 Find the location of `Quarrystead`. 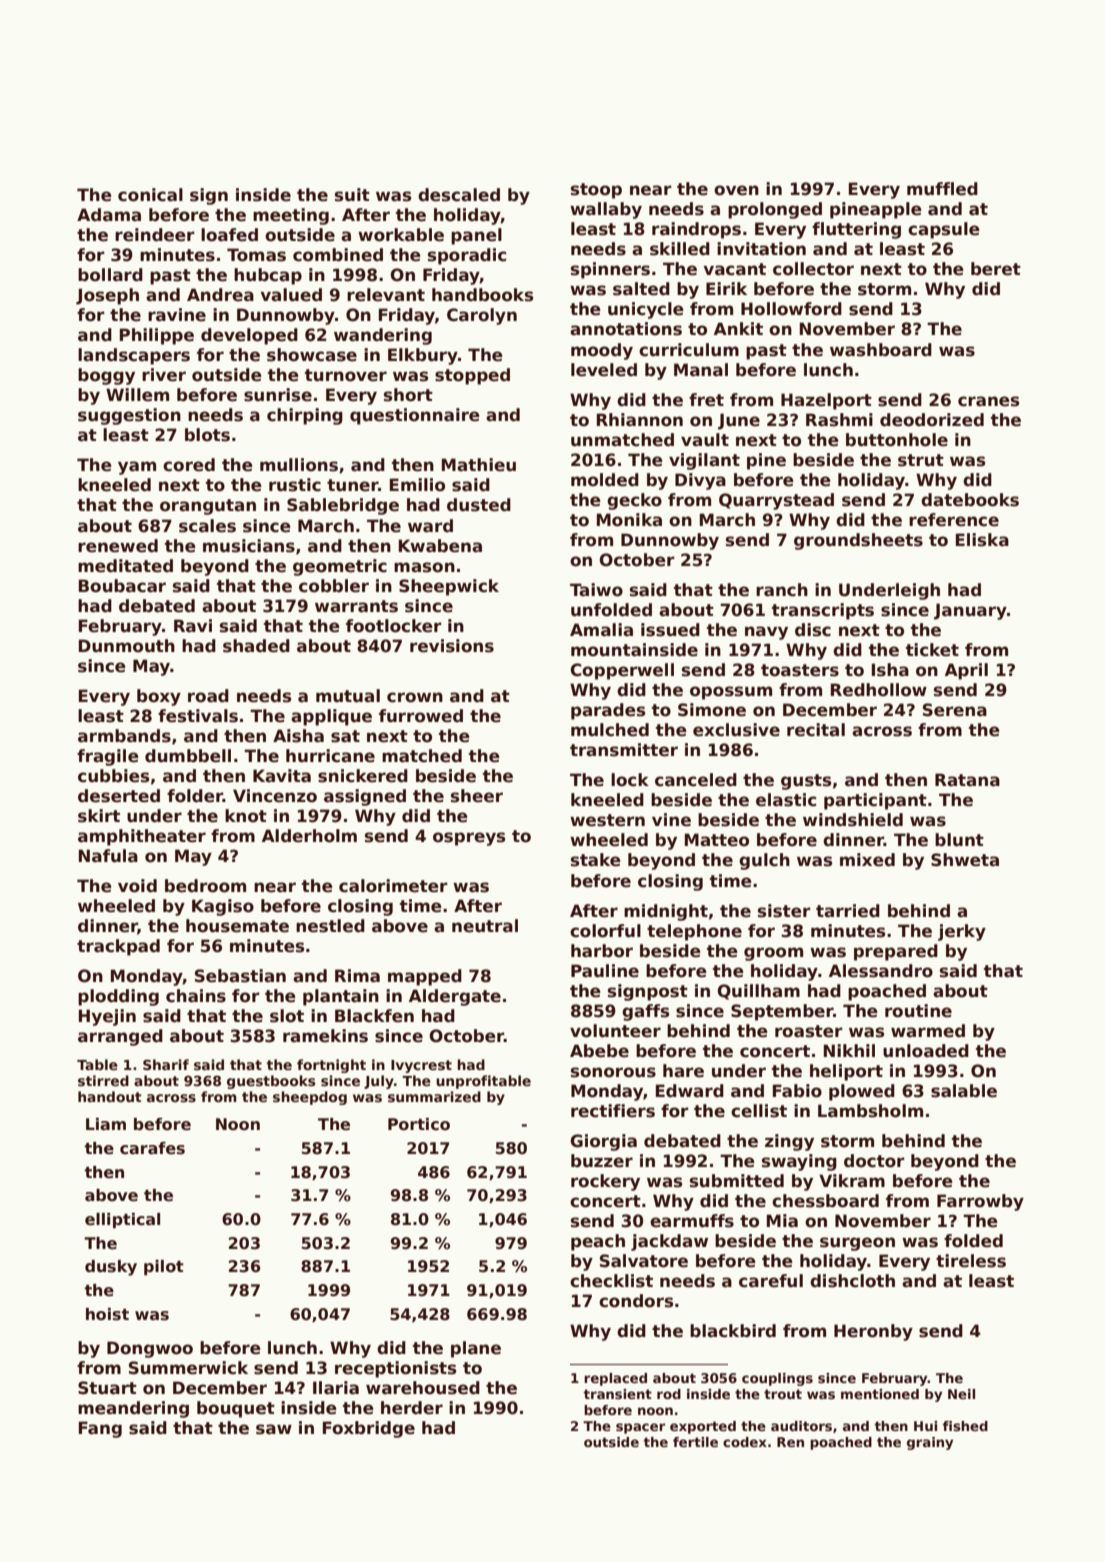

Quarrystead is located at coordinates (776, 501).
